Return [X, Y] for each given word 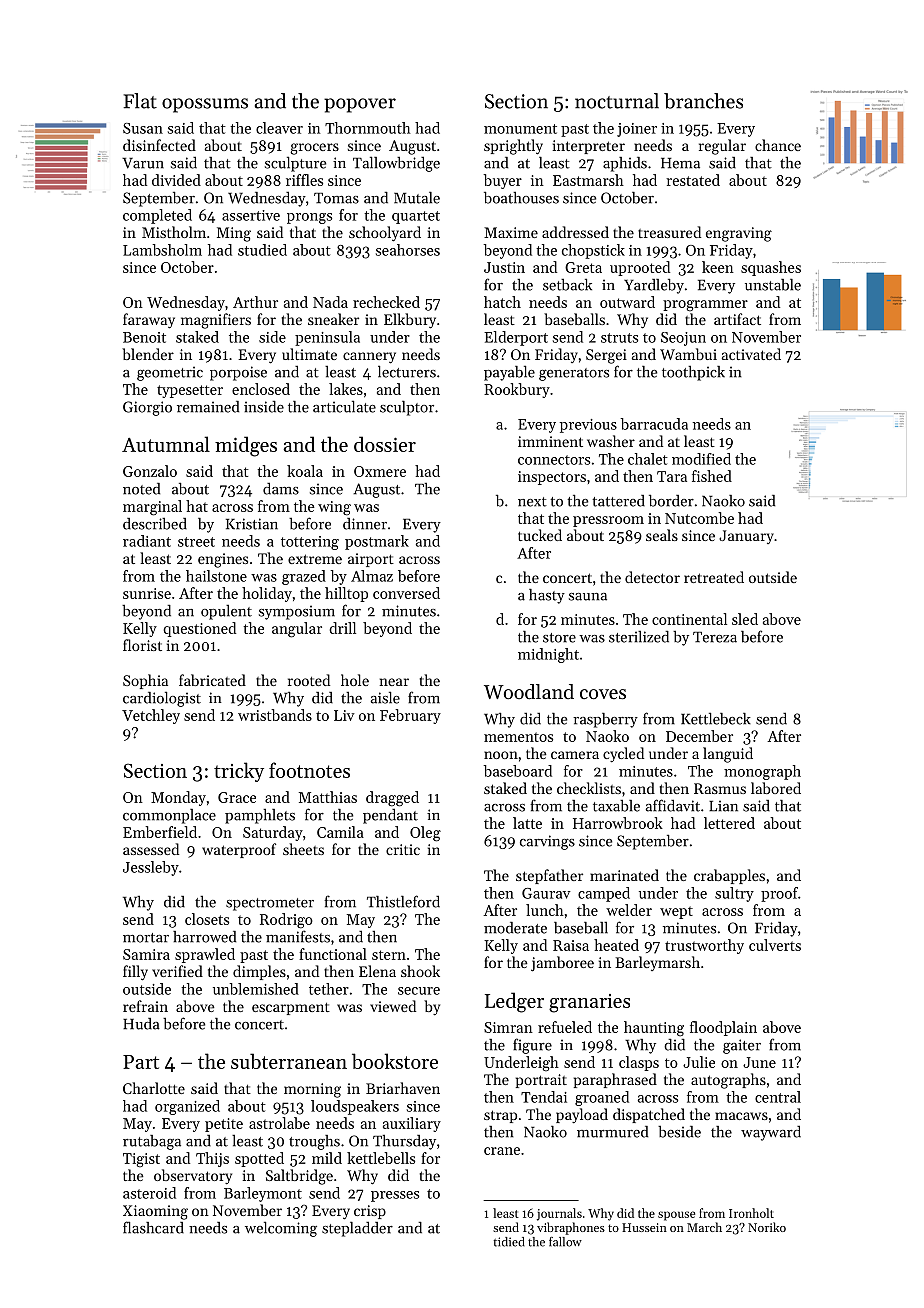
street [196, 542]
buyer [502, 181]
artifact [737, 319]
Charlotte [154, 1088]
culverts [775, 945]
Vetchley [151, 716]
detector [652, 577]
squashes [771, 268]
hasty [547, 596]
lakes [346, 389]
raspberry [605, 720]
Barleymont [263, 1194]
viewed [393, 1006]
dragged [392, 799]
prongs [309, 218]
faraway [149, 321]
